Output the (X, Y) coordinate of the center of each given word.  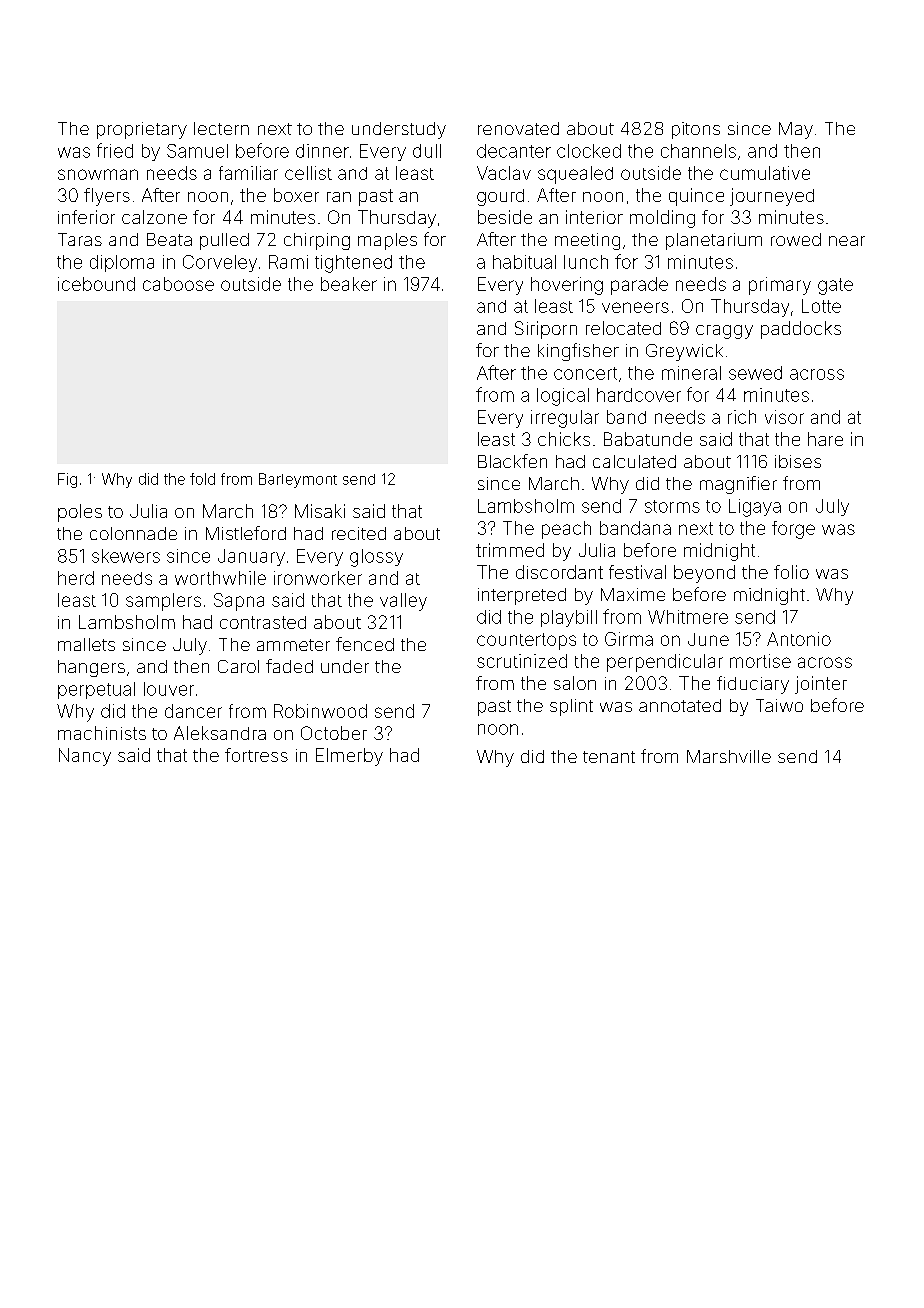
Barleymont (298, 480)
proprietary (142, 130)
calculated (634, 461)
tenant (609, 757)
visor (784, 417)
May (796, 130)
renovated (518, 128)
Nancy (85, 757)
